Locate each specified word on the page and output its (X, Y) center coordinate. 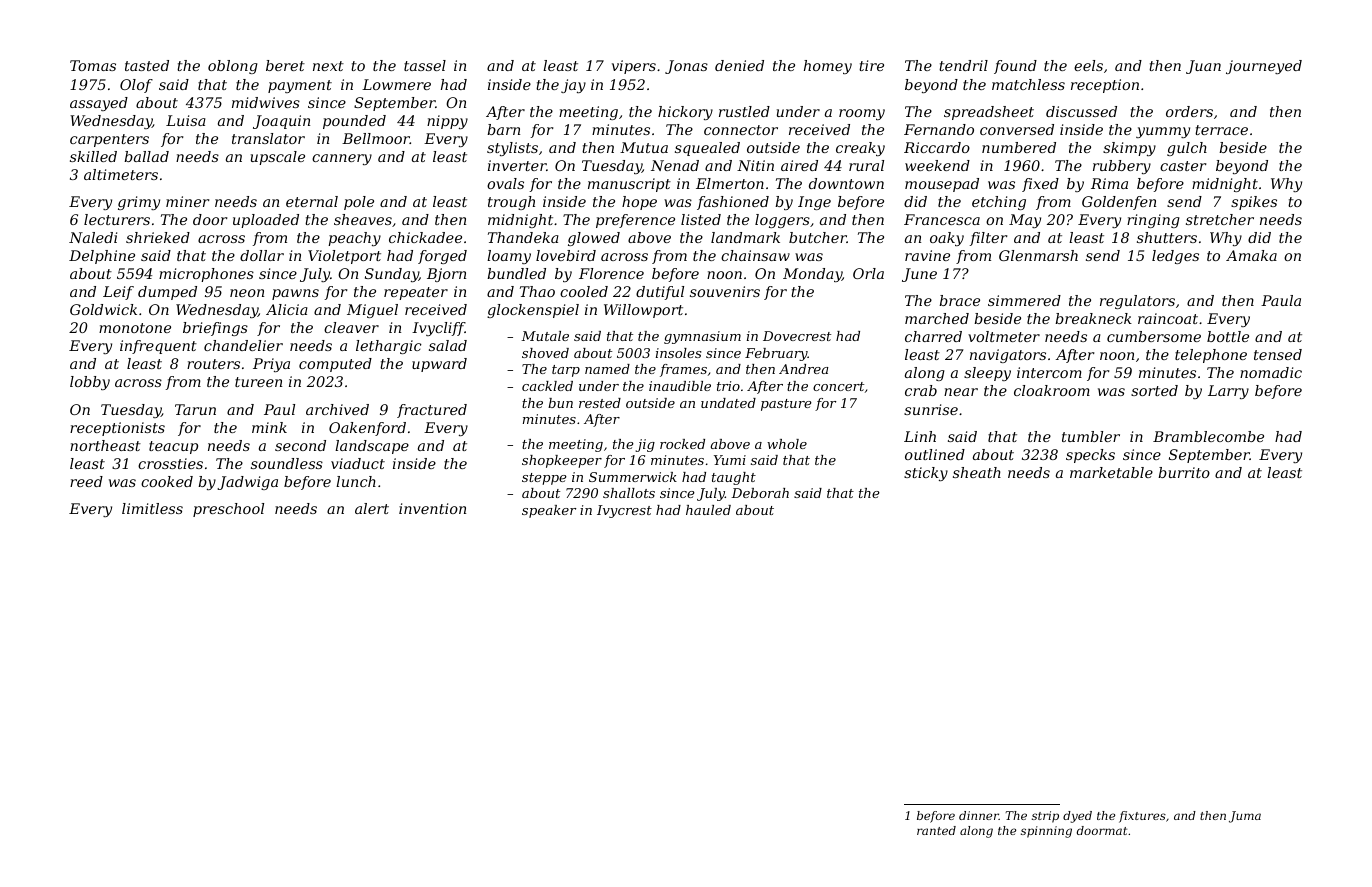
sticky (926, 474)
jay (573, 86)
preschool (228, 510)
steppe (544, 479)
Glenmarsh (1038, 255)
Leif (118, 293)
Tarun (195, 409)
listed (701, 219)
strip (1045, 817)
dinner (979, 815)
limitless (152, 508)
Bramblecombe (1208, 436)
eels (1088, 65)
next (328, 66)
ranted (936, 830)
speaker (549, 511)
